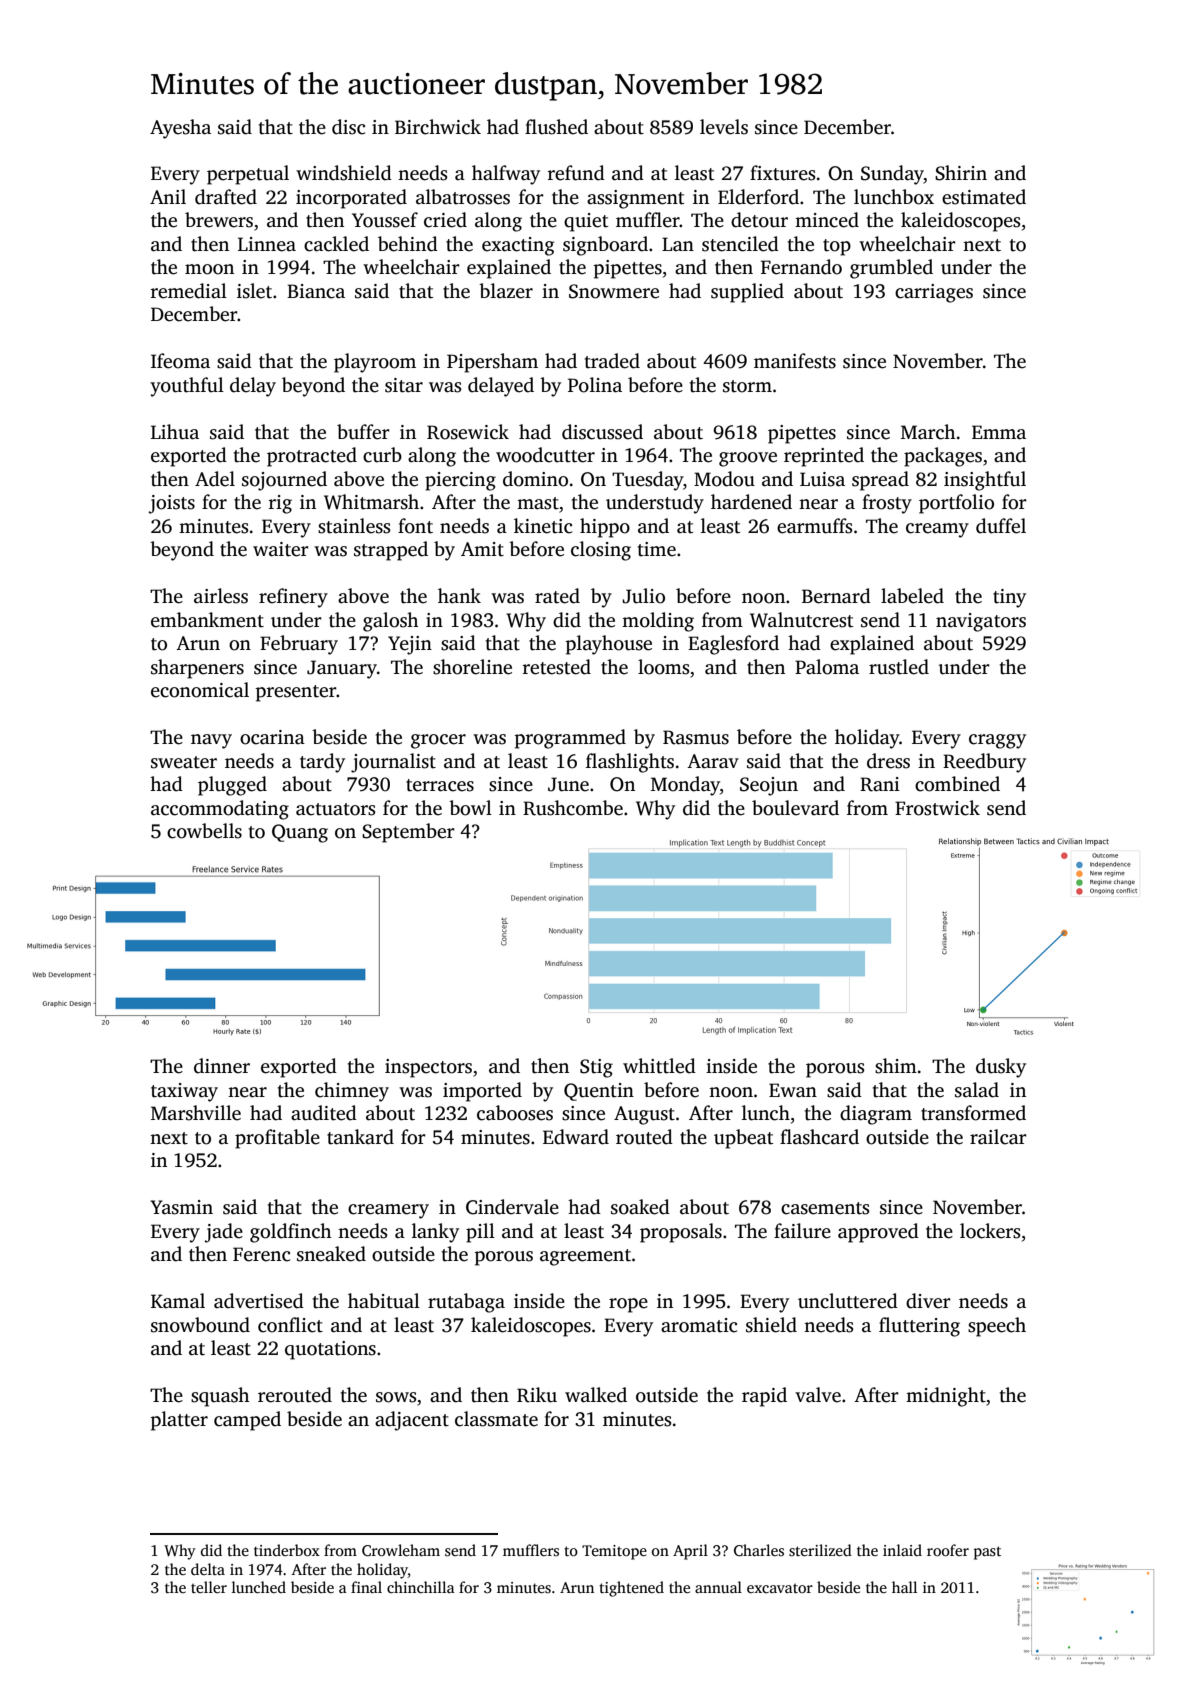 This page has height=1705, width=1177. What do you see at coordinates (814, 526) in the page?
I see `earmuffs` at bounding box center [814, 526].
